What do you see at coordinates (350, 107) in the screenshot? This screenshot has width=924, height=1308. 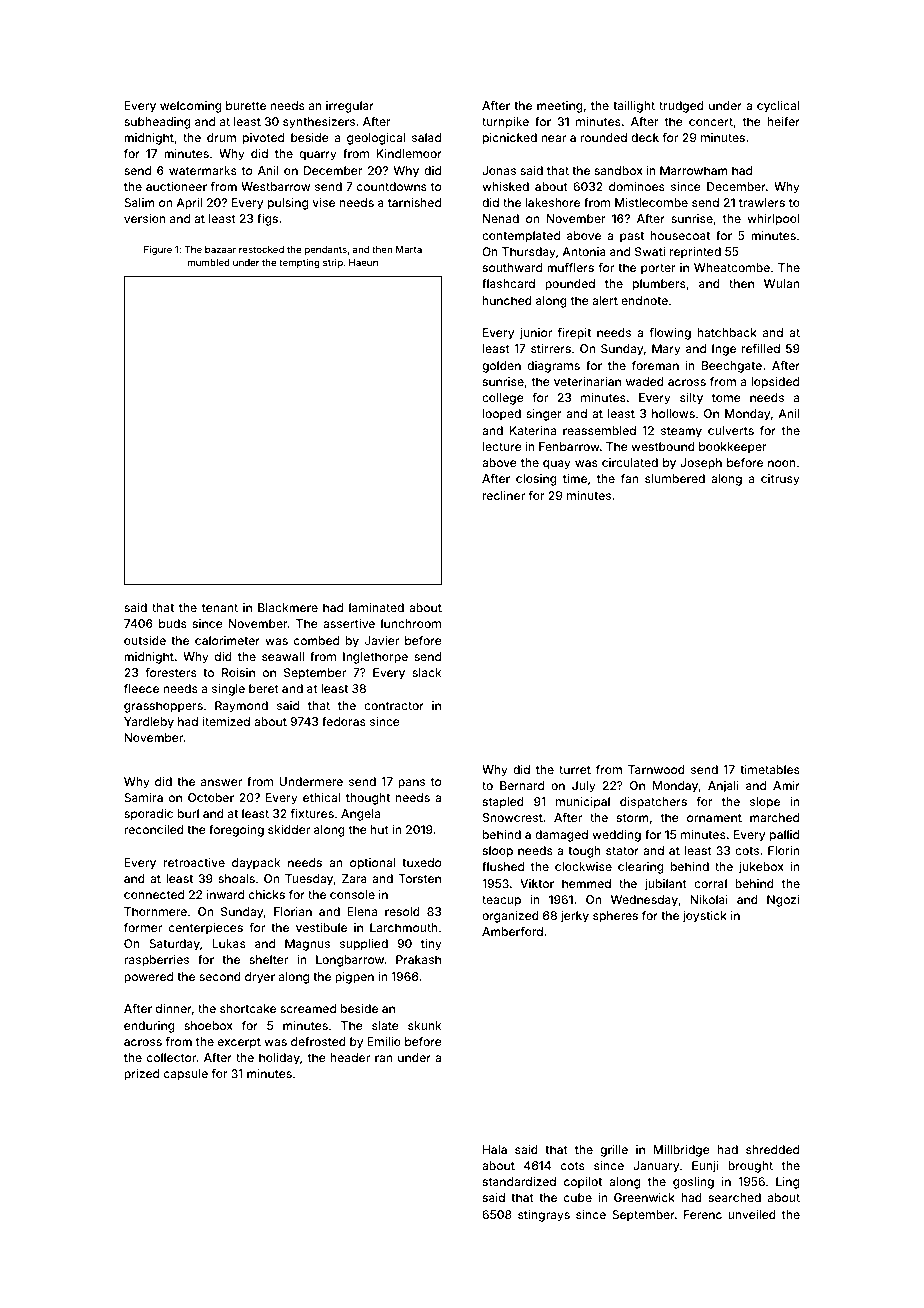 I see `irregular` at bounding box center [350, 107].
